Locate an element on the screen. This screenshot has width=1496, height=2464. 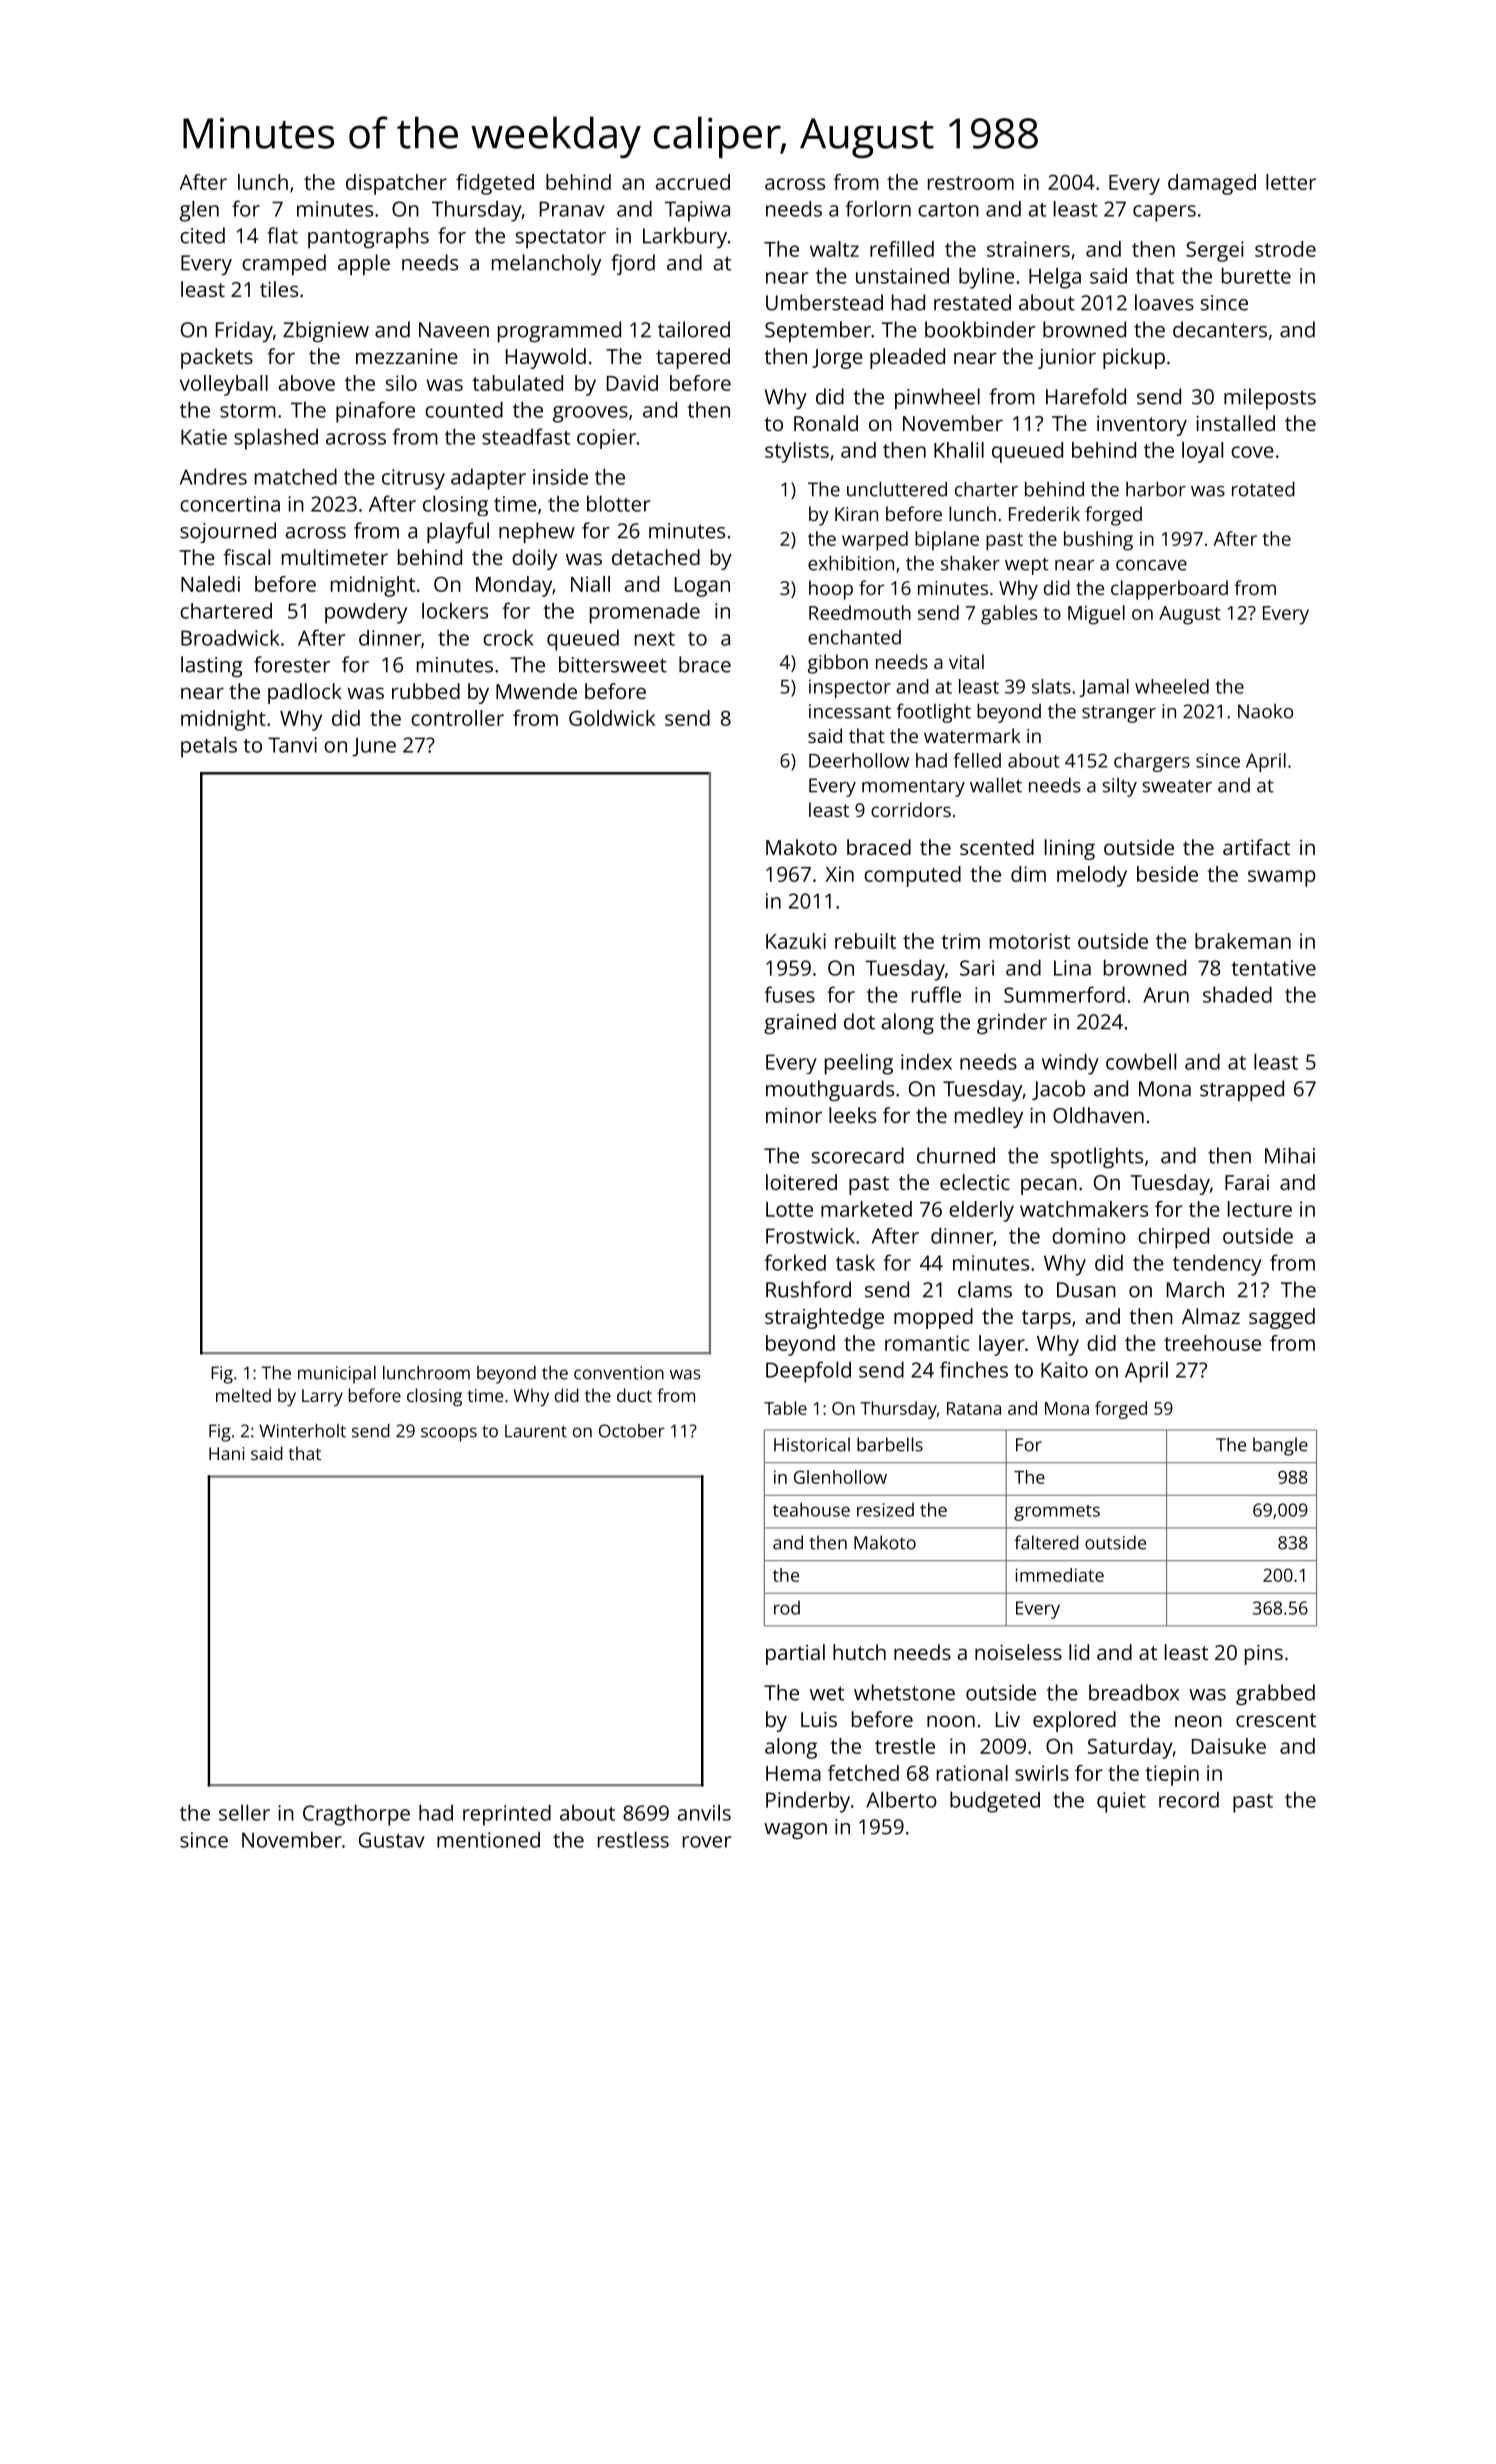
Sergei is located at coordinates (1215, 251).
